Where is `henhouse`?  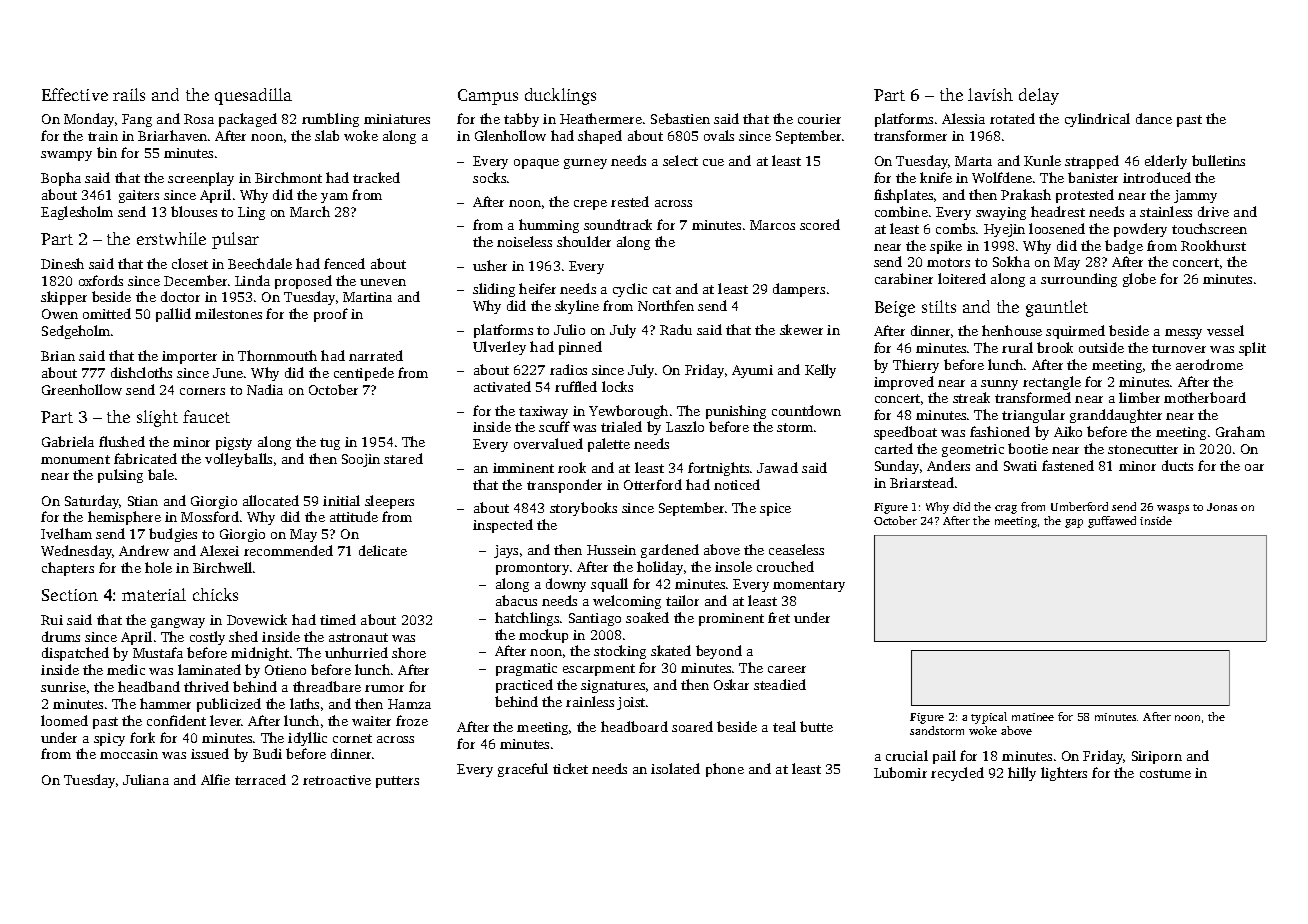
henhouse is located at coordinates (1012, 330).
